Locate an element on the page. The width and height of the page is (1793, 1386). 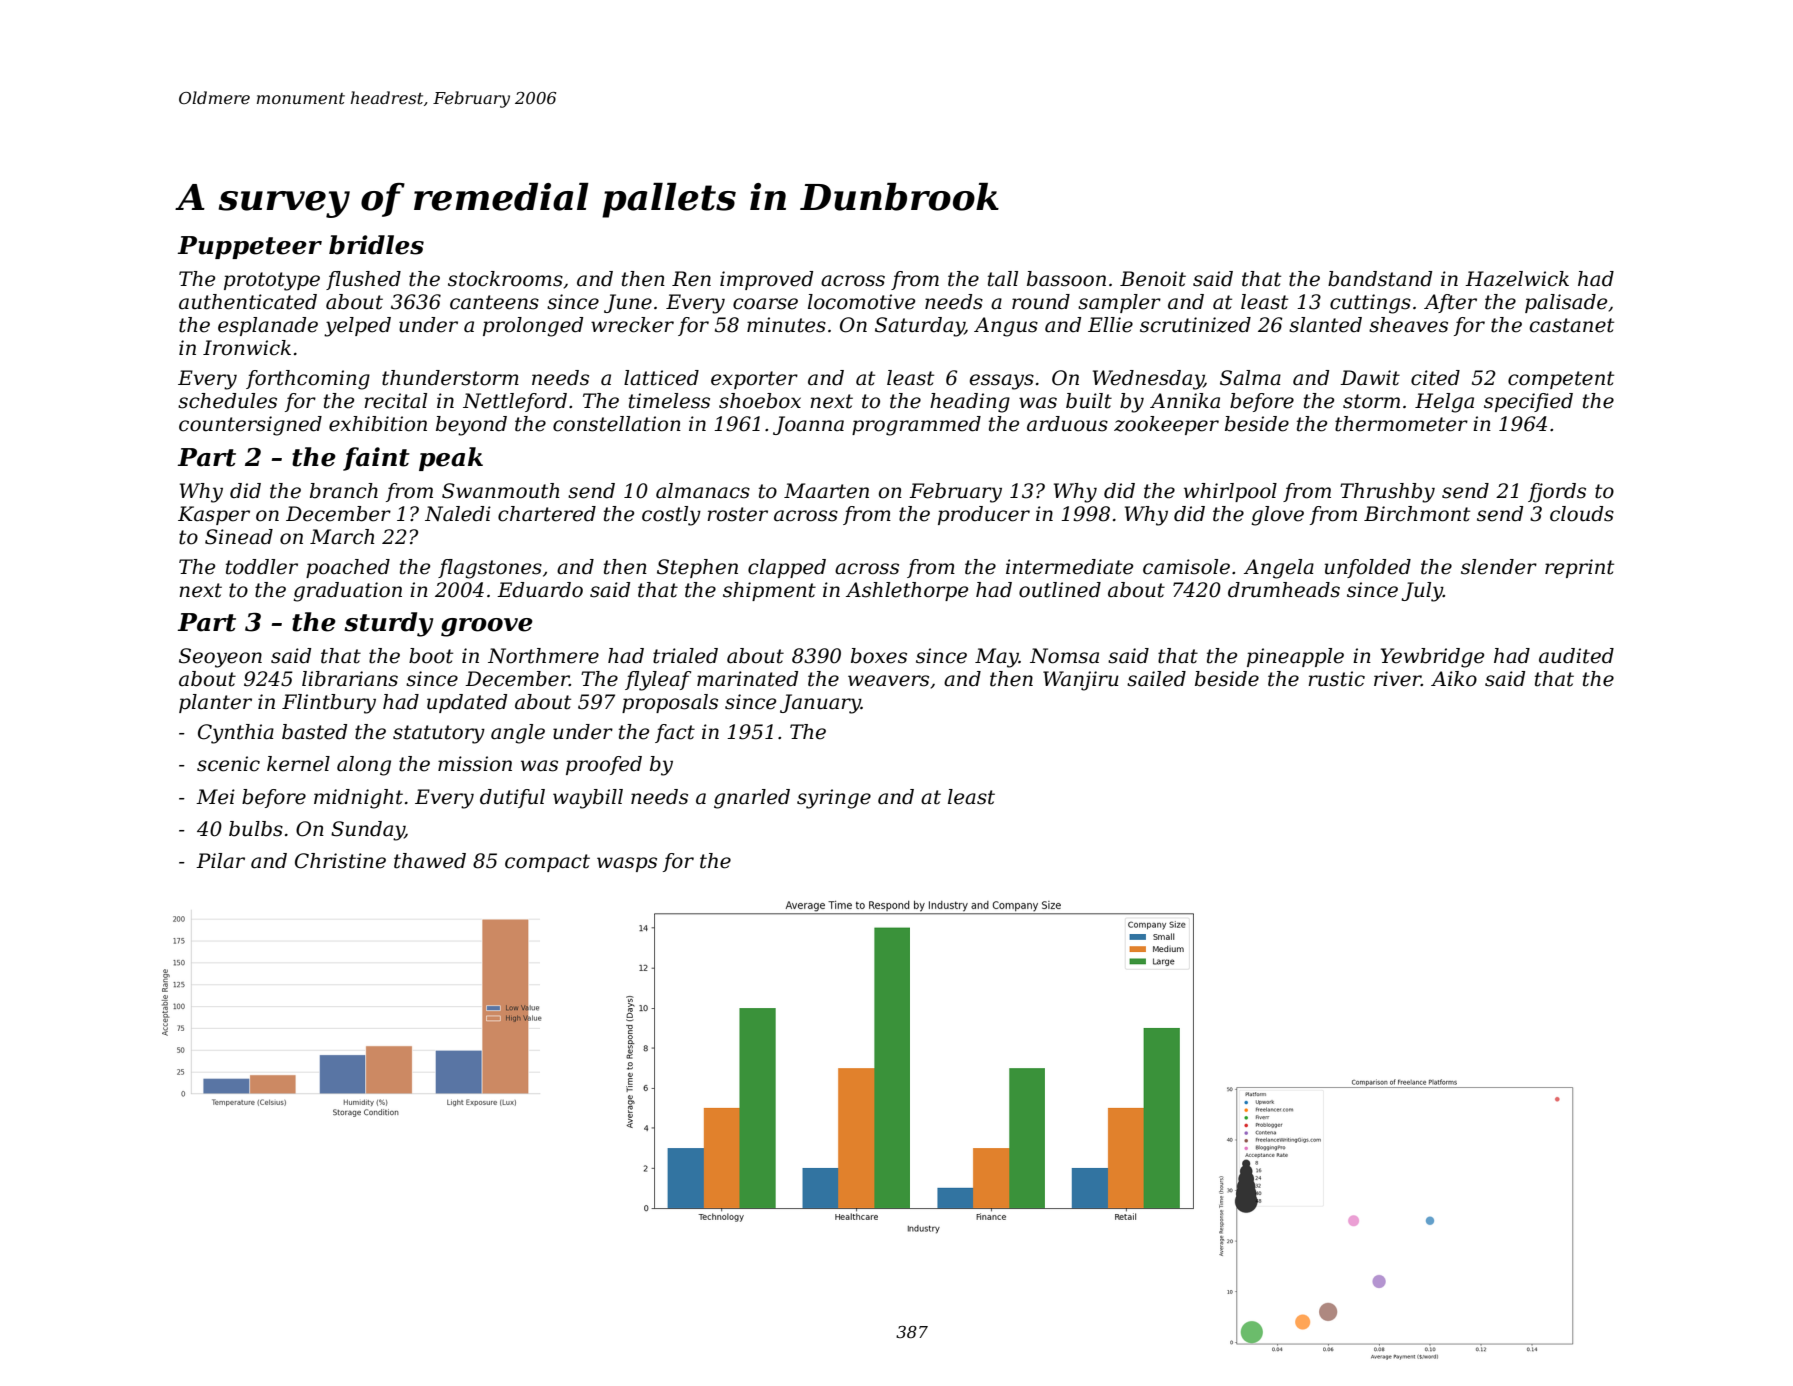
boxes is located at coordinates (879, 656).
